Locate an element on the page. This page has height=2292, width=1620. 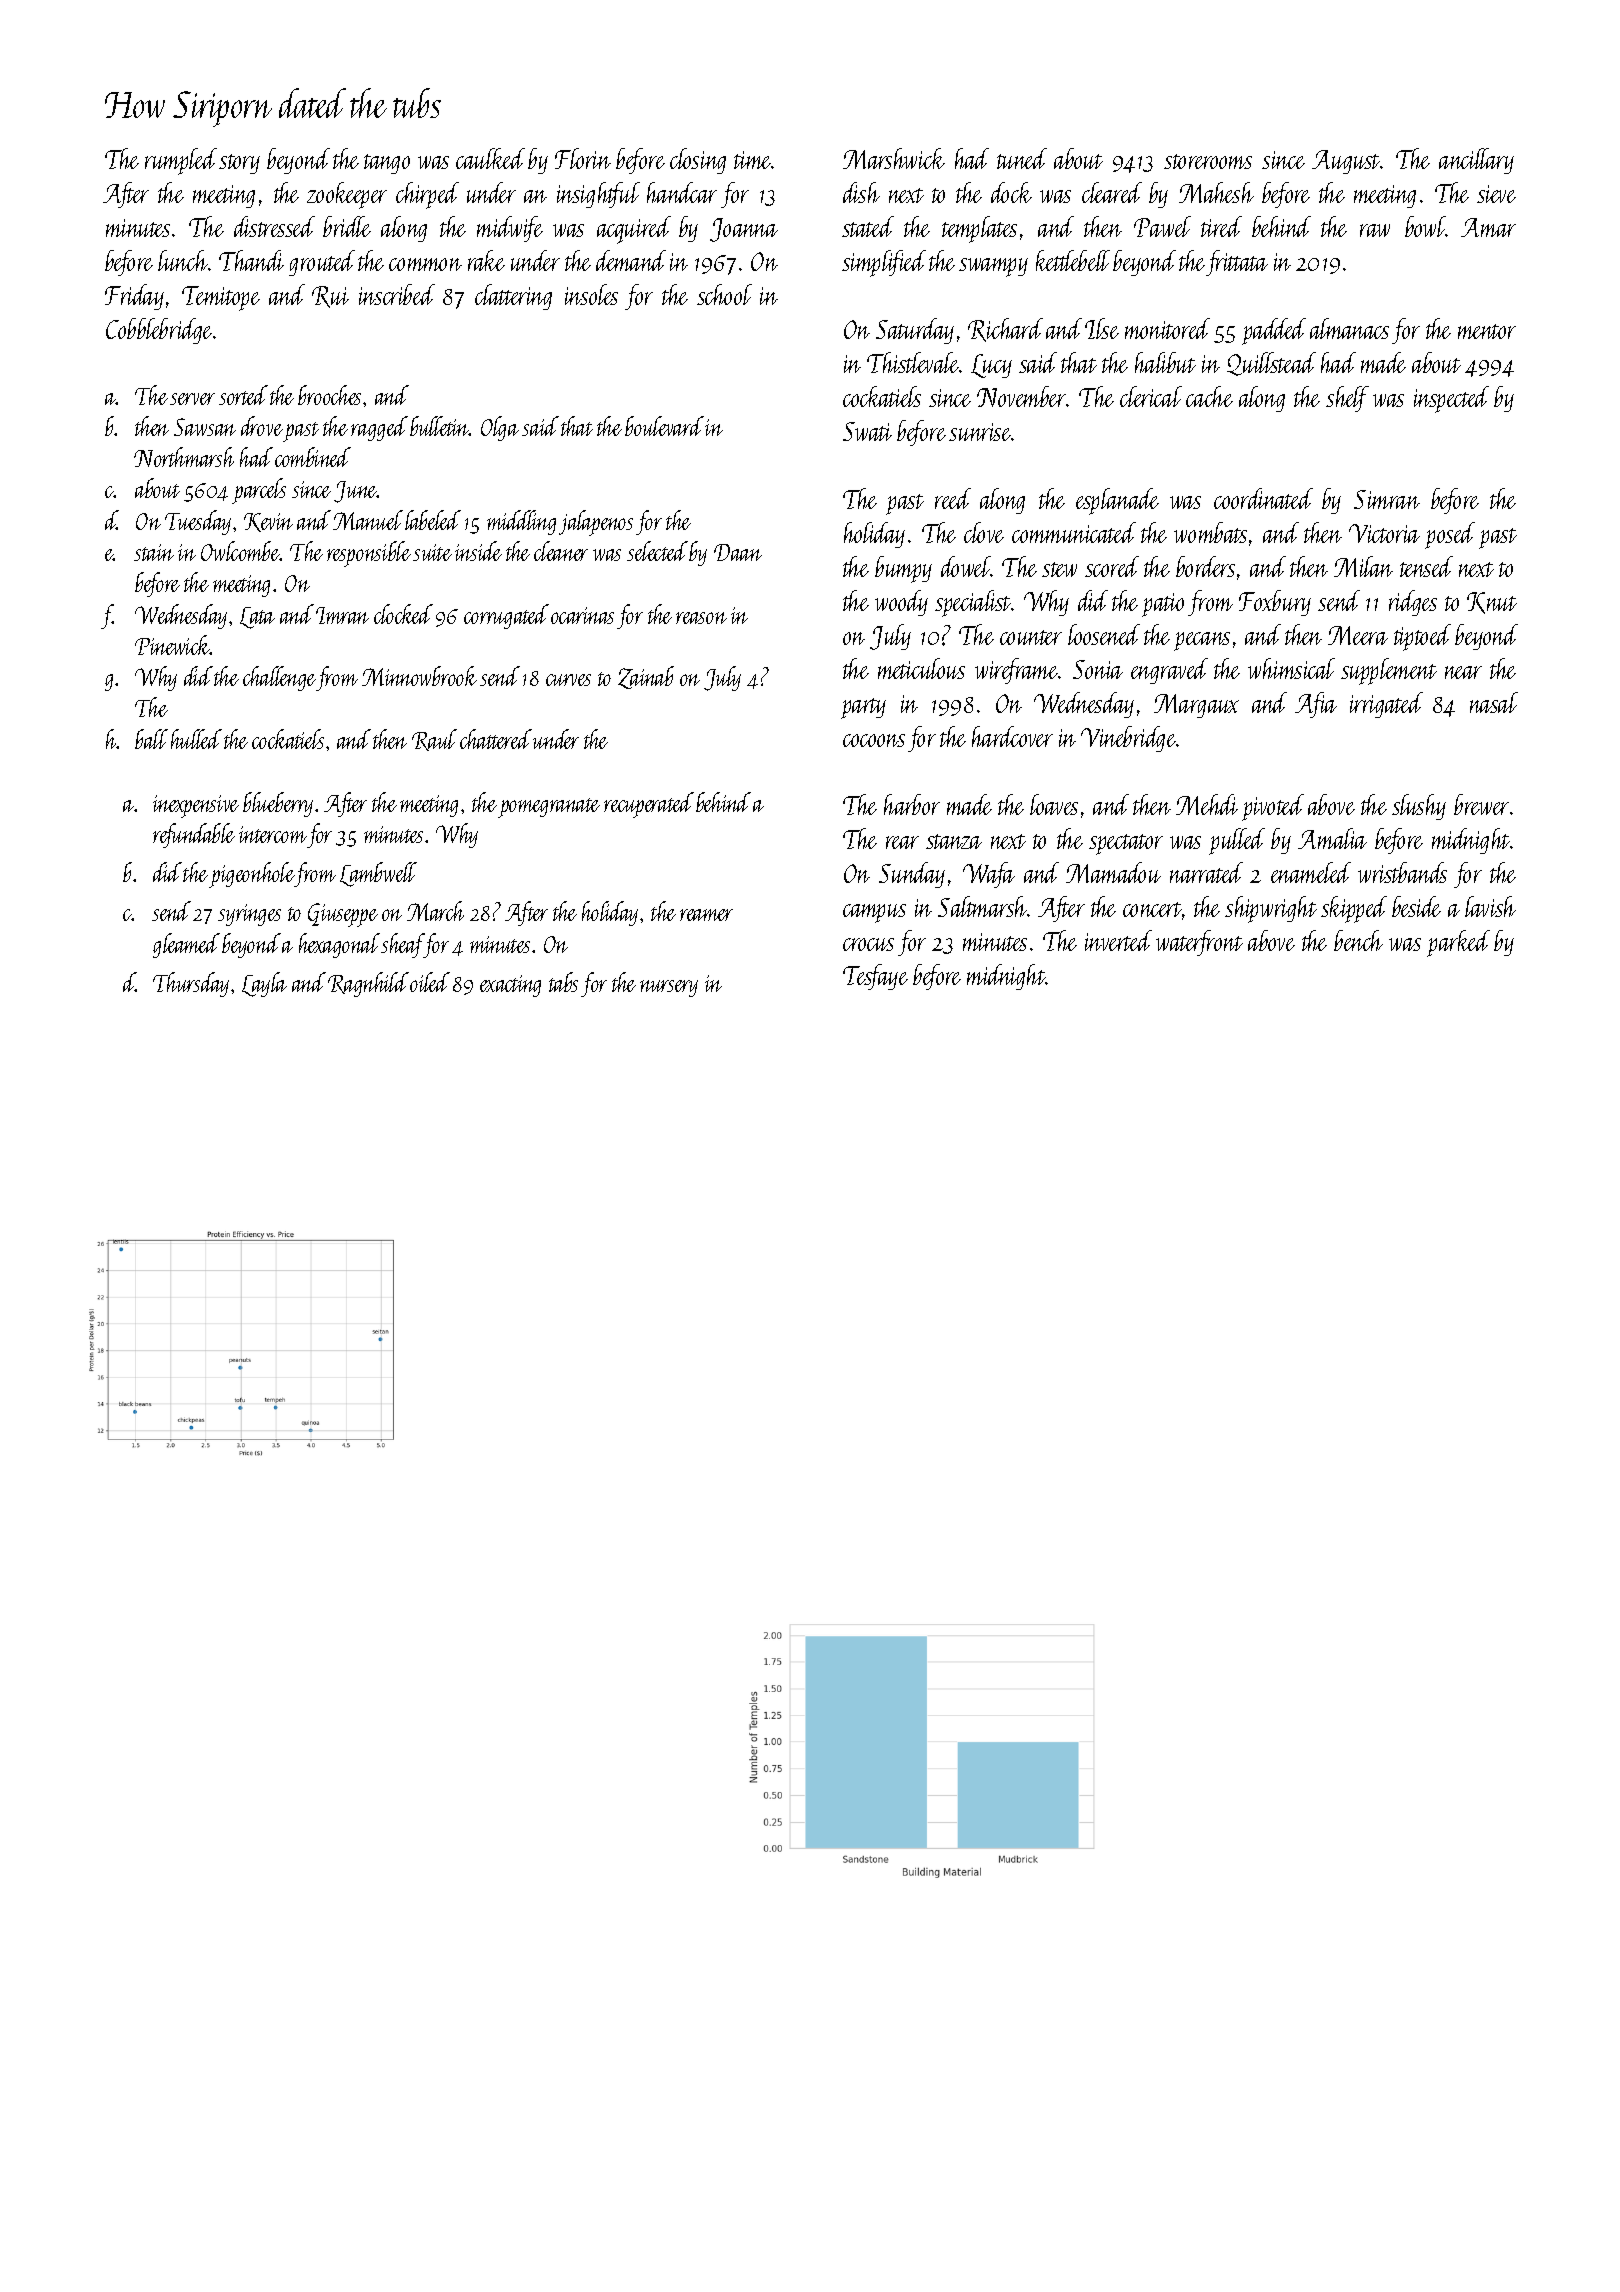
Joanna is located at coordinates (744, 230).
